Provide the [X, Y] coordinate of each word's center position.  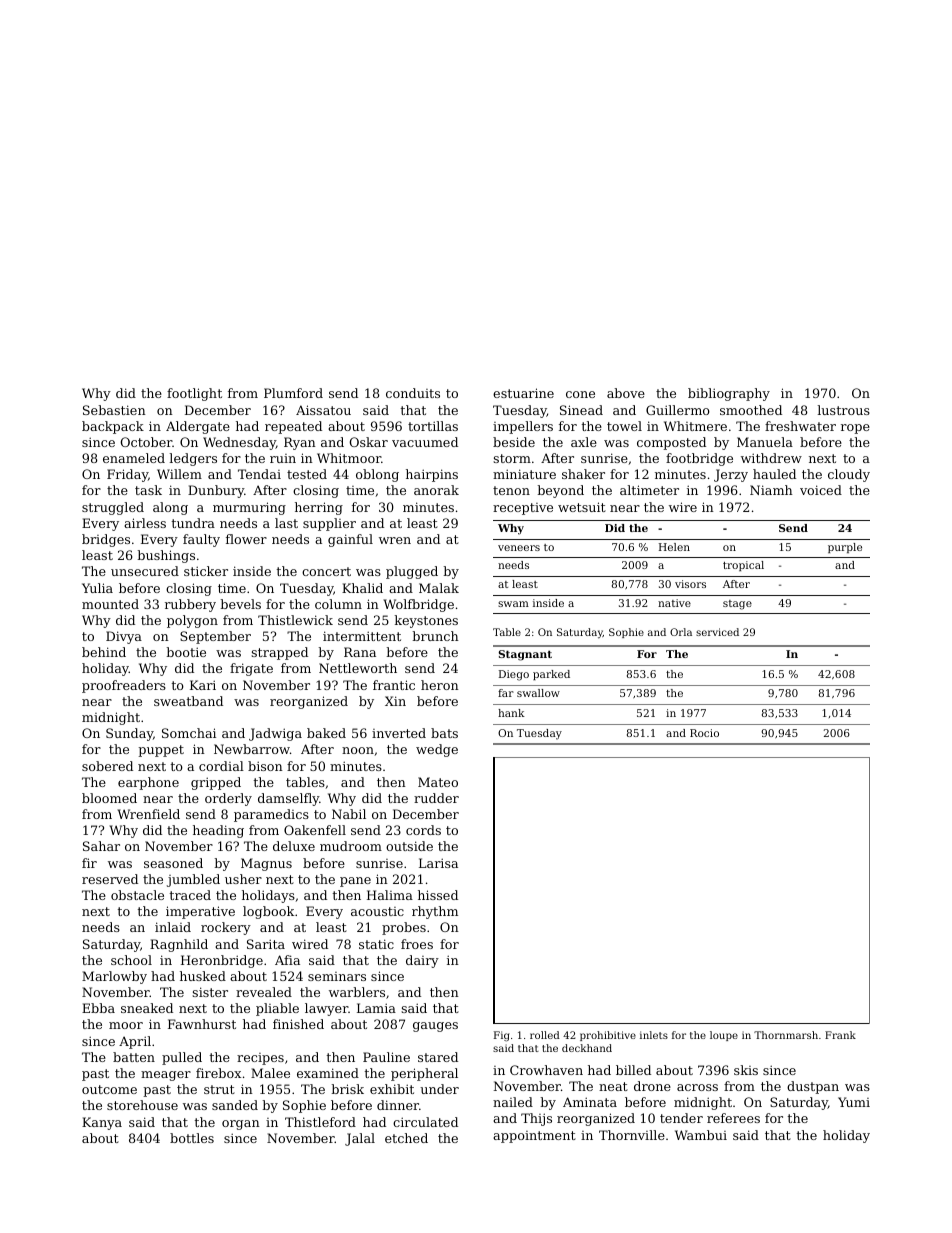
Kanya [102, 1123]
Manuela [765, 442]
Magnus [266, 864]
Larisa [438, 863]
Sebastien [114, 410]
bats [444, 733]
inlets [654, 1035]
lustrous [844, 410]
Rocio [704, 733]
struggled [113, 508]
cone [580, 394]
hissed [438, 895]
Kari [203, 685]
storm [512, 458]
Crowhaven [546, 1070]
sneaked [147, 1008]
